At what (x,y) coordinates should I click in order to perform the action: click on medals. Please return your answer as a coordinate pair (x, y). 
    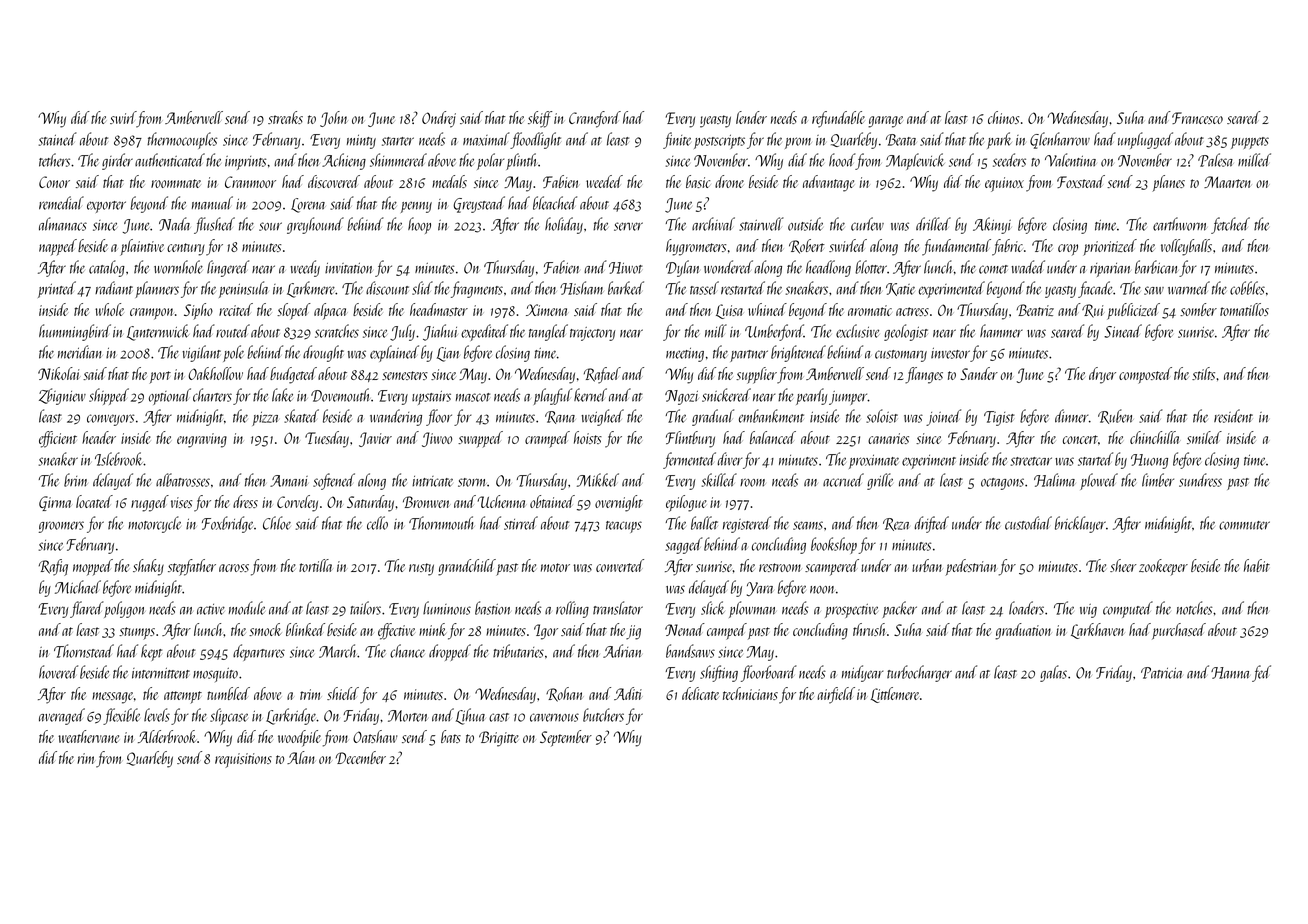
    Looking at the image, I should click on (449, 181).
